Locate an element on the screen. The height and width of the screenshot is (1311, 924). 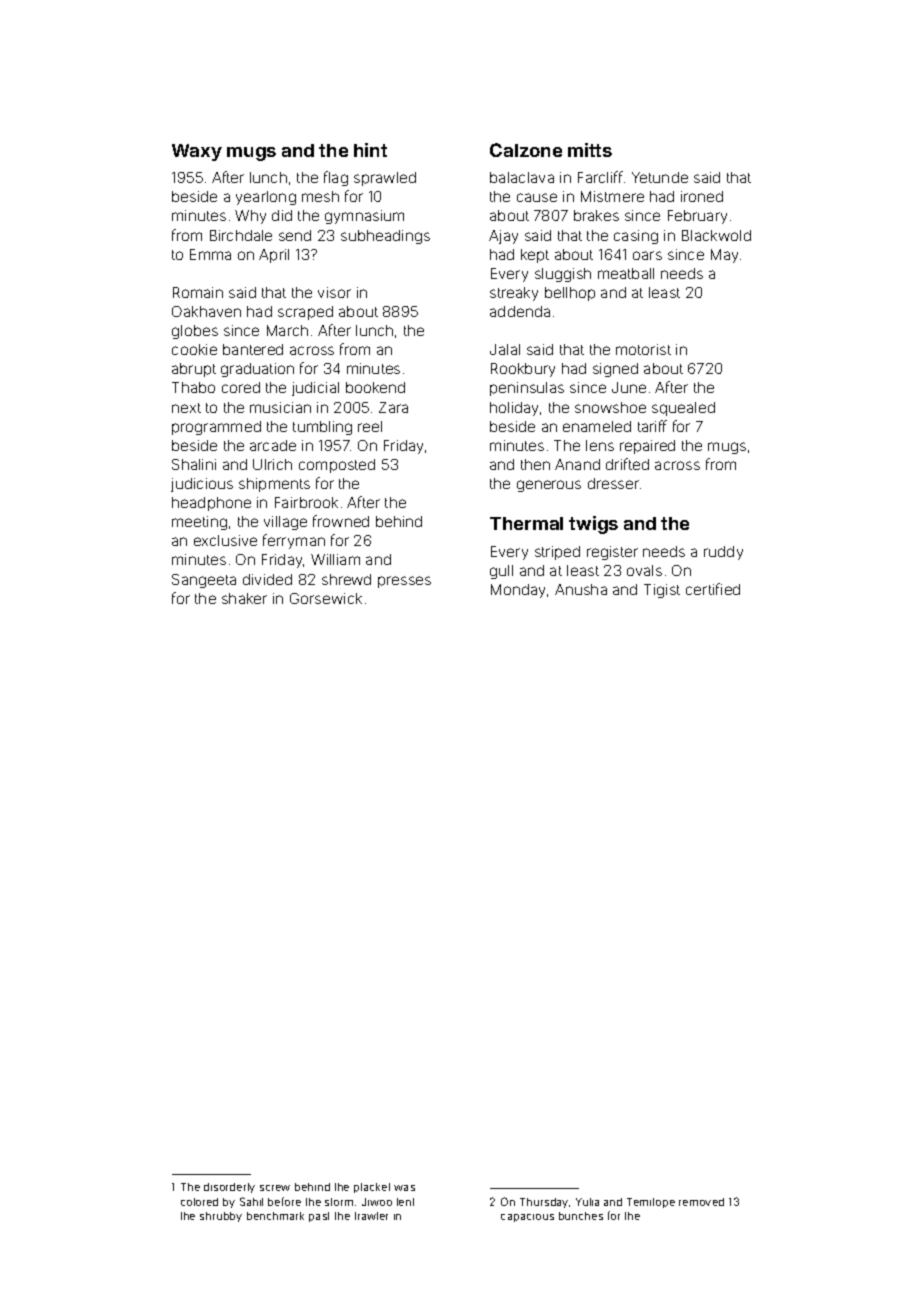
Gorsewick is located at coordinates (326, 598).
